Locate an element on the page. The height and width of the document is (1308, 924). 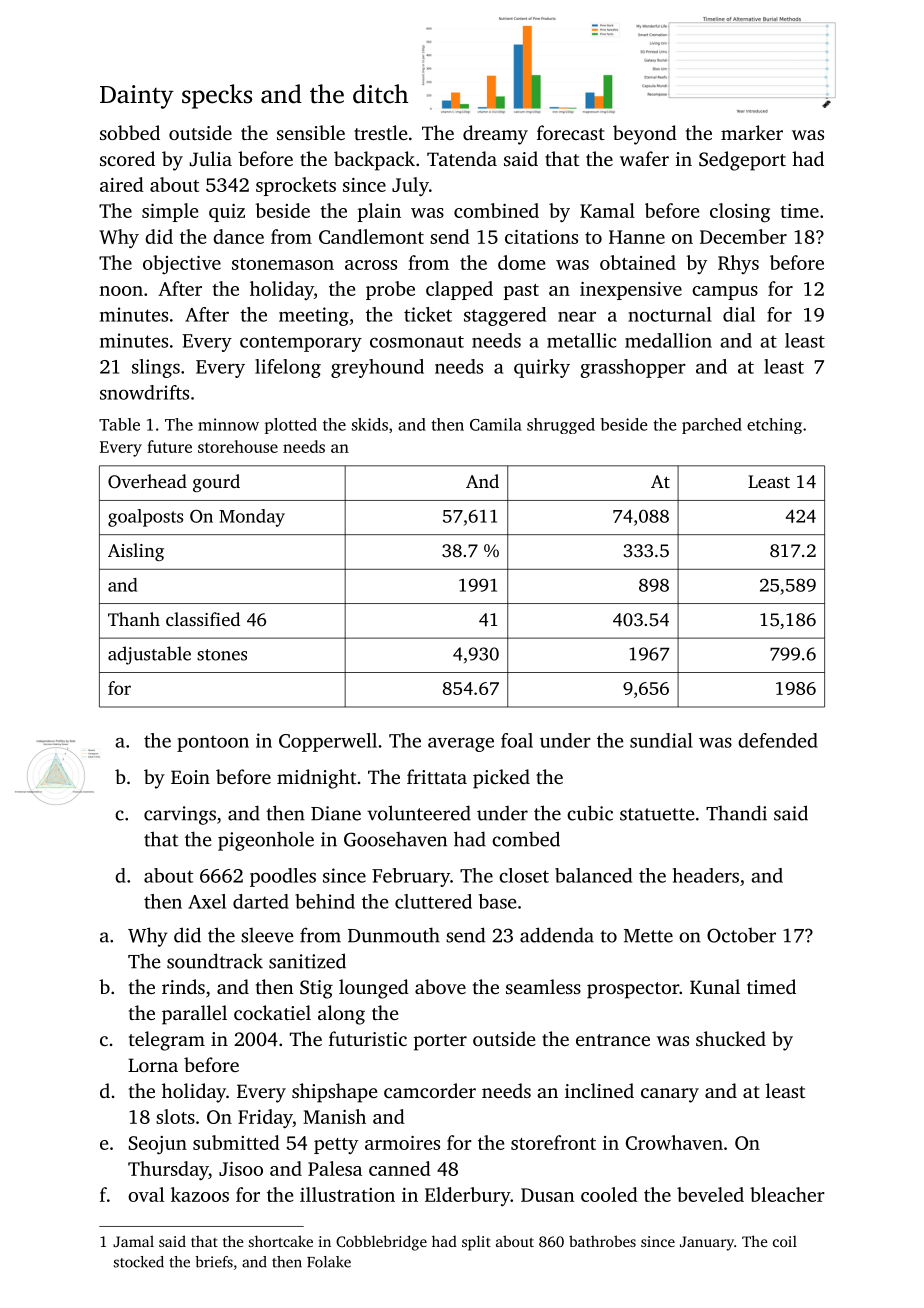
shipshape is located at coordinates (335, 1093).
